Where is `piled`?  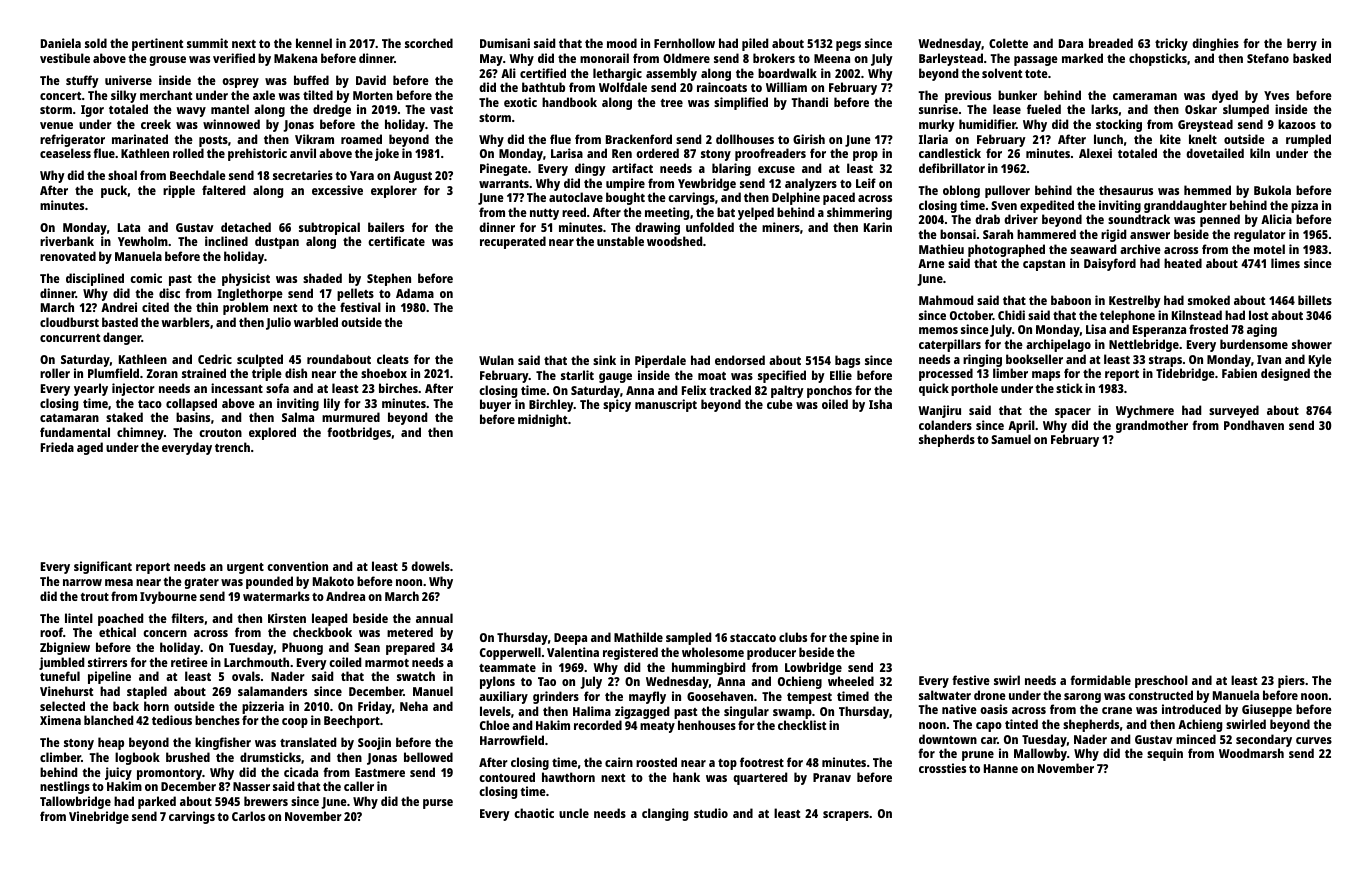 piled is located at coordinates (755, 44).
